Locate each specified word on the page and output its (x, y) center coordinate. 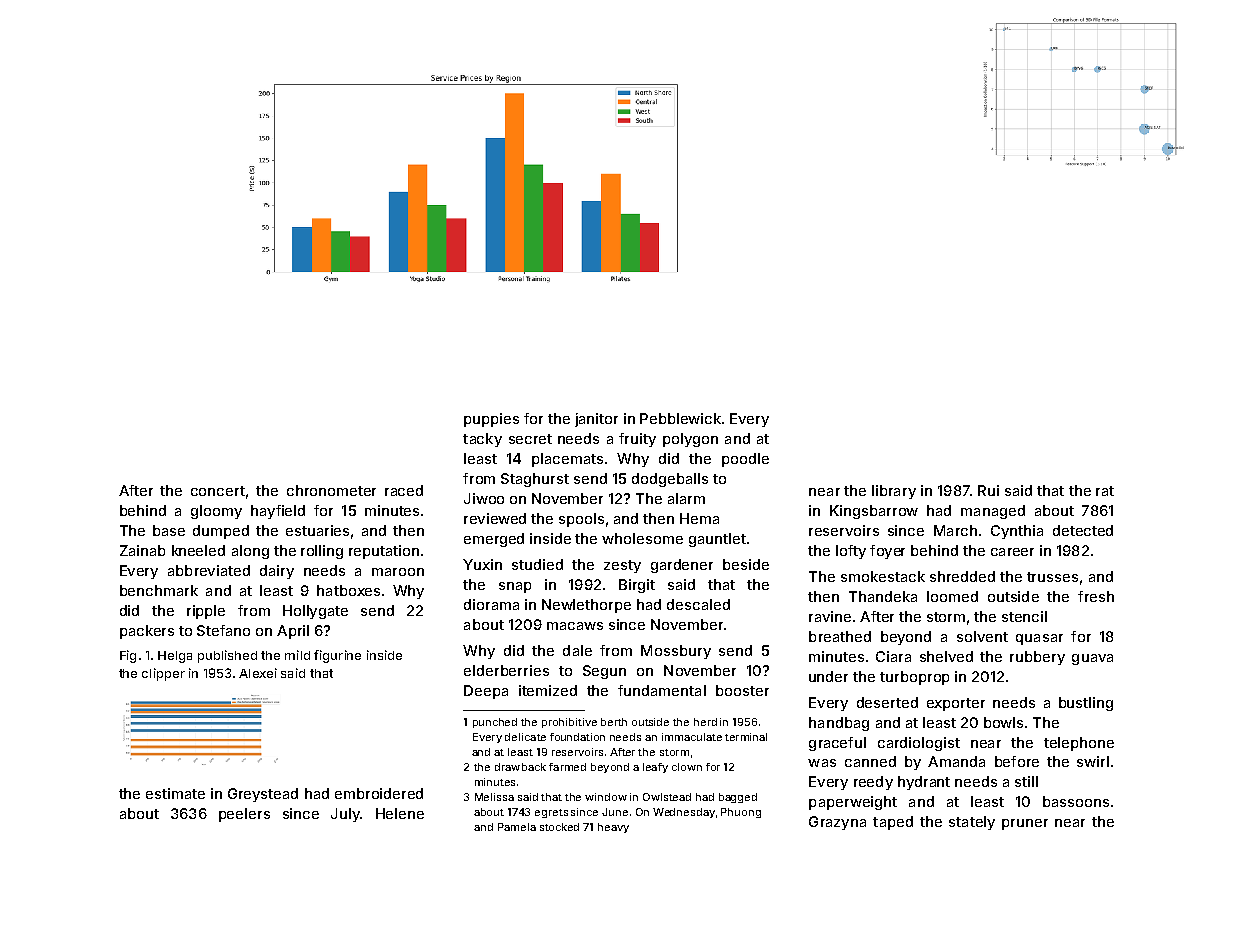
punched (495, 723)
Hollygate (315, 612)
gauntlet (717, 540)
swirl (1093, 761)
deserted (887, 702)
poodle (745, 460)
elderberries (506, 670)
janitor (596, 420)
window (606, 797)
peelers (244, 815)
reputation (384, 552)
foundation (577, 737)
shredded (962, 576)
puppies (491, 420)
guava (1092, 659)
